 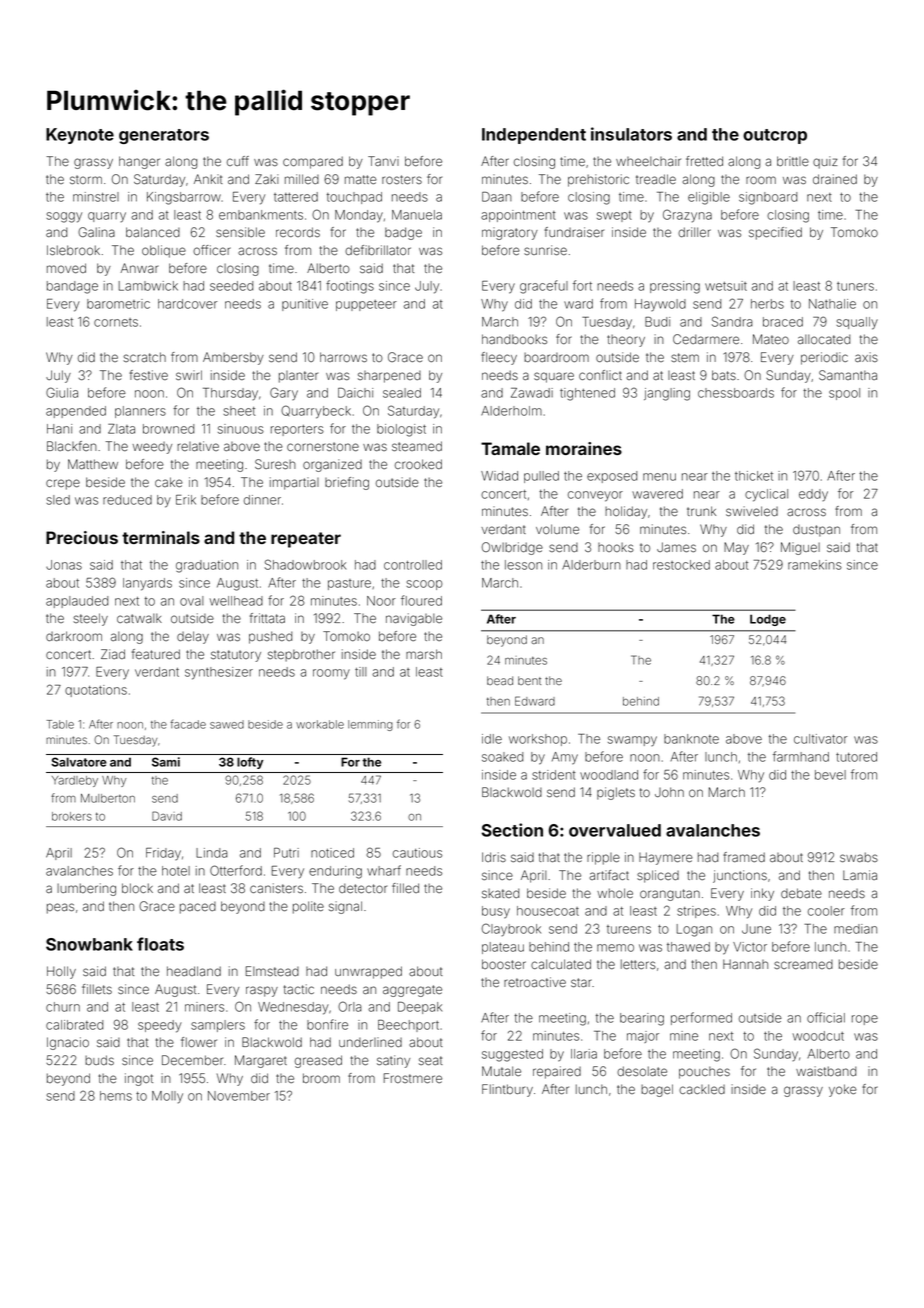 I want to click on till, so click(x=361, y=672).
